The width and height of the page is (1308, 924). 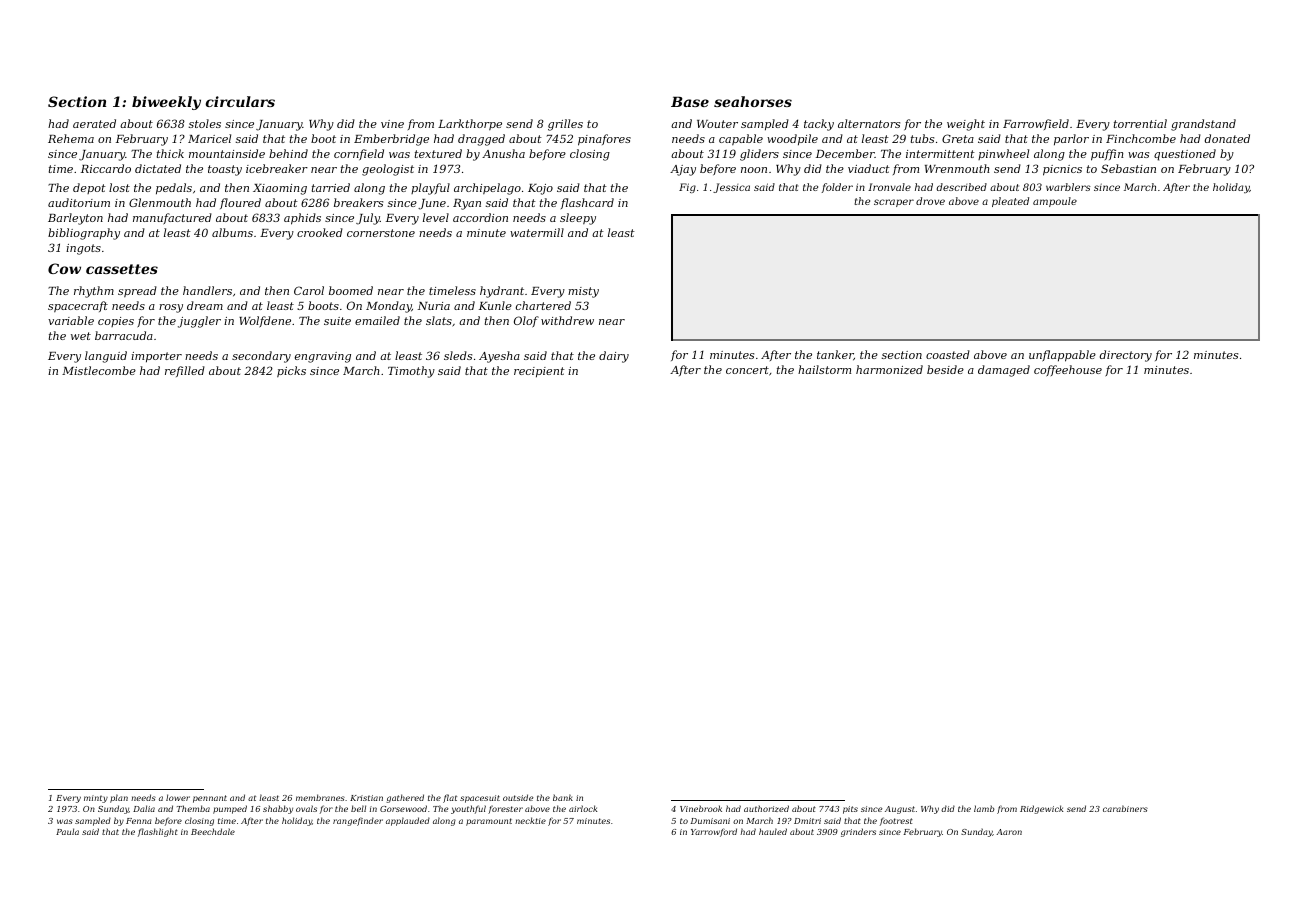 I want to click on circulars, so click(x=240, y=101).
